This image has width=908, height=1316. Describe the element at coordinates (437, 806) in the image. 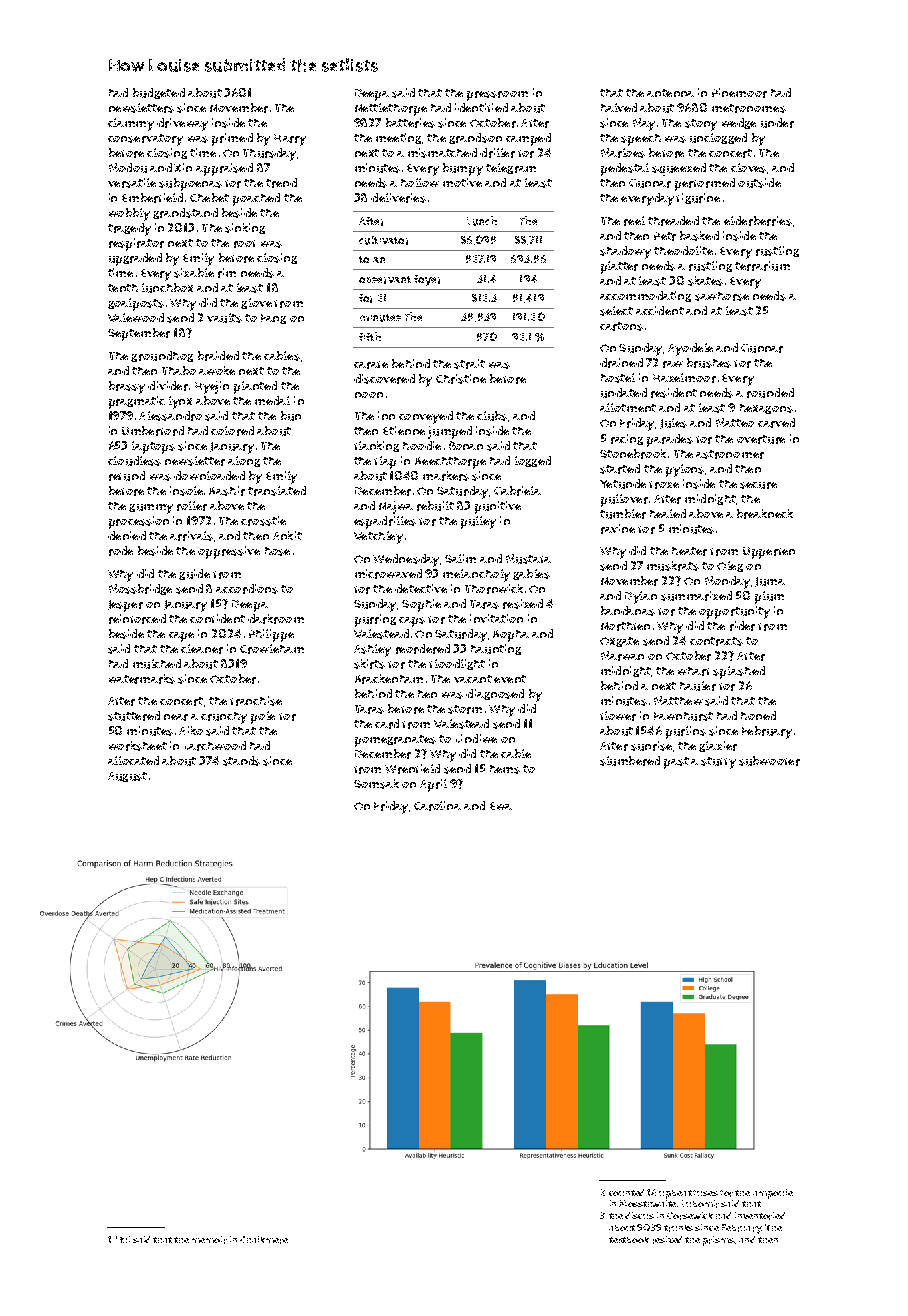

I see `Carolina` at that location.
